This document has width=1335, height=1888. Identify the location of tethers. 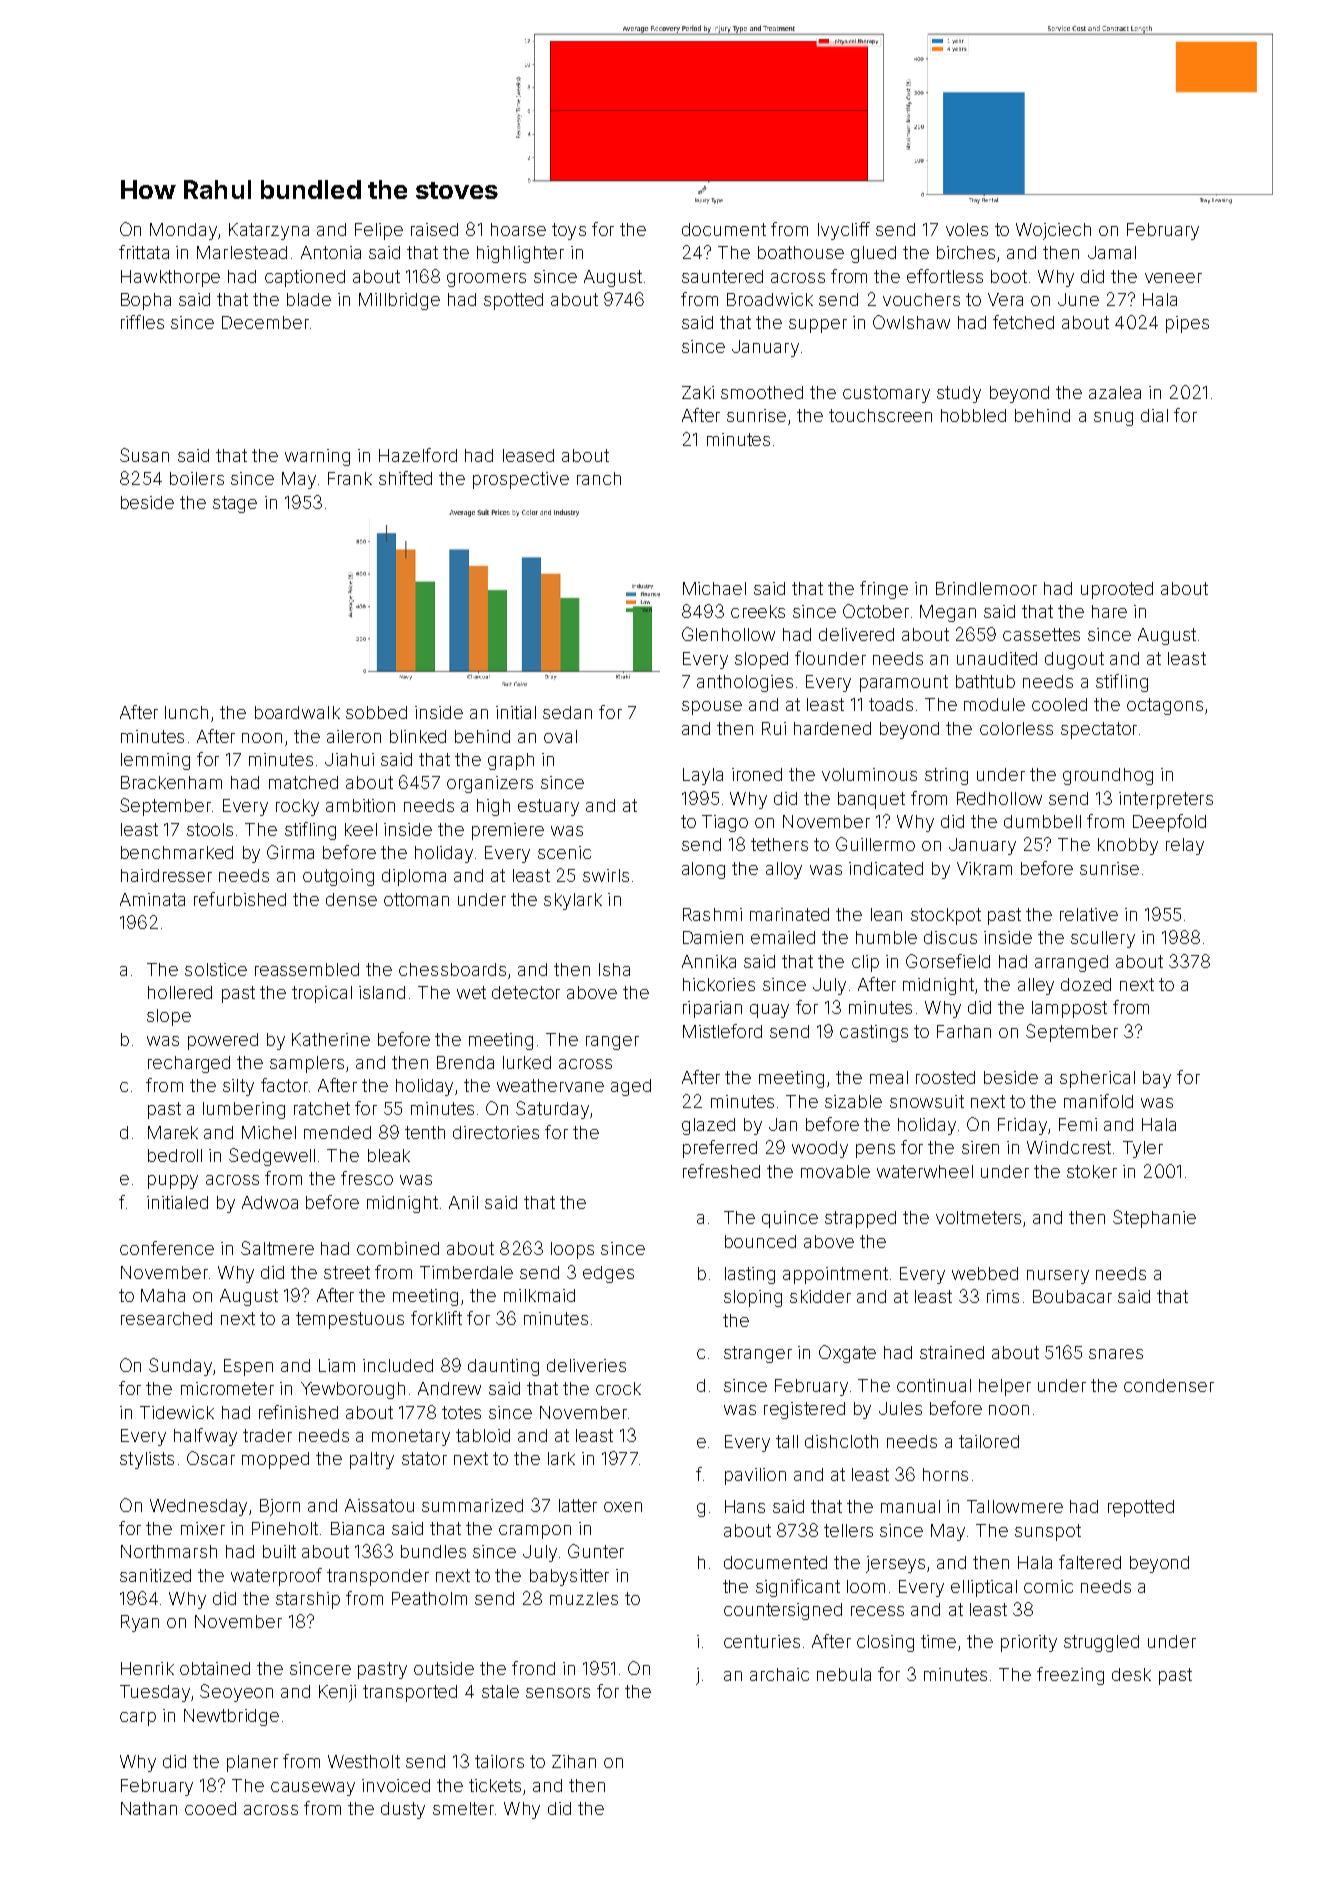
(779, 844).
